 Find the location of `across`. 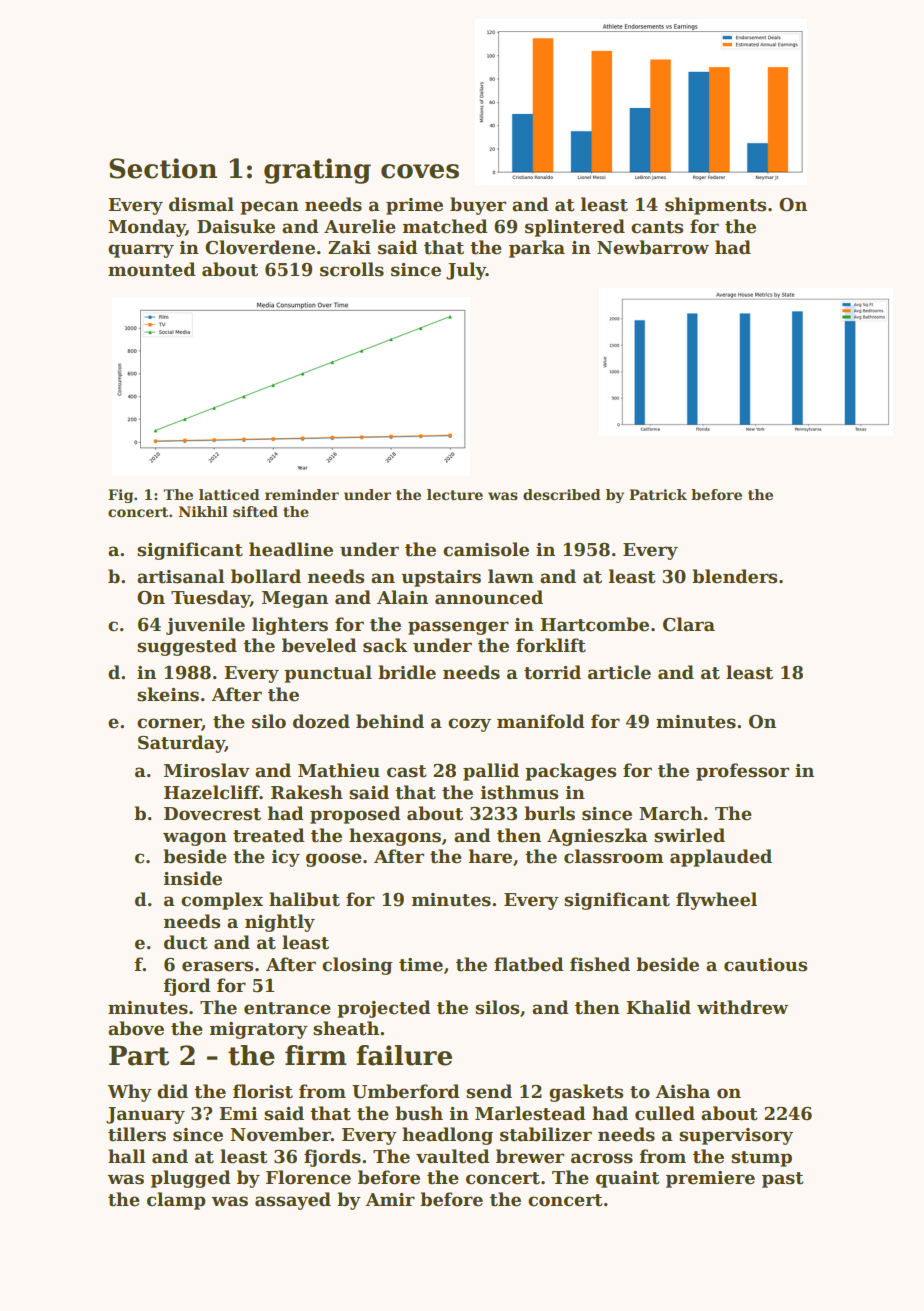

across is located at coordinates (602, 1158).
